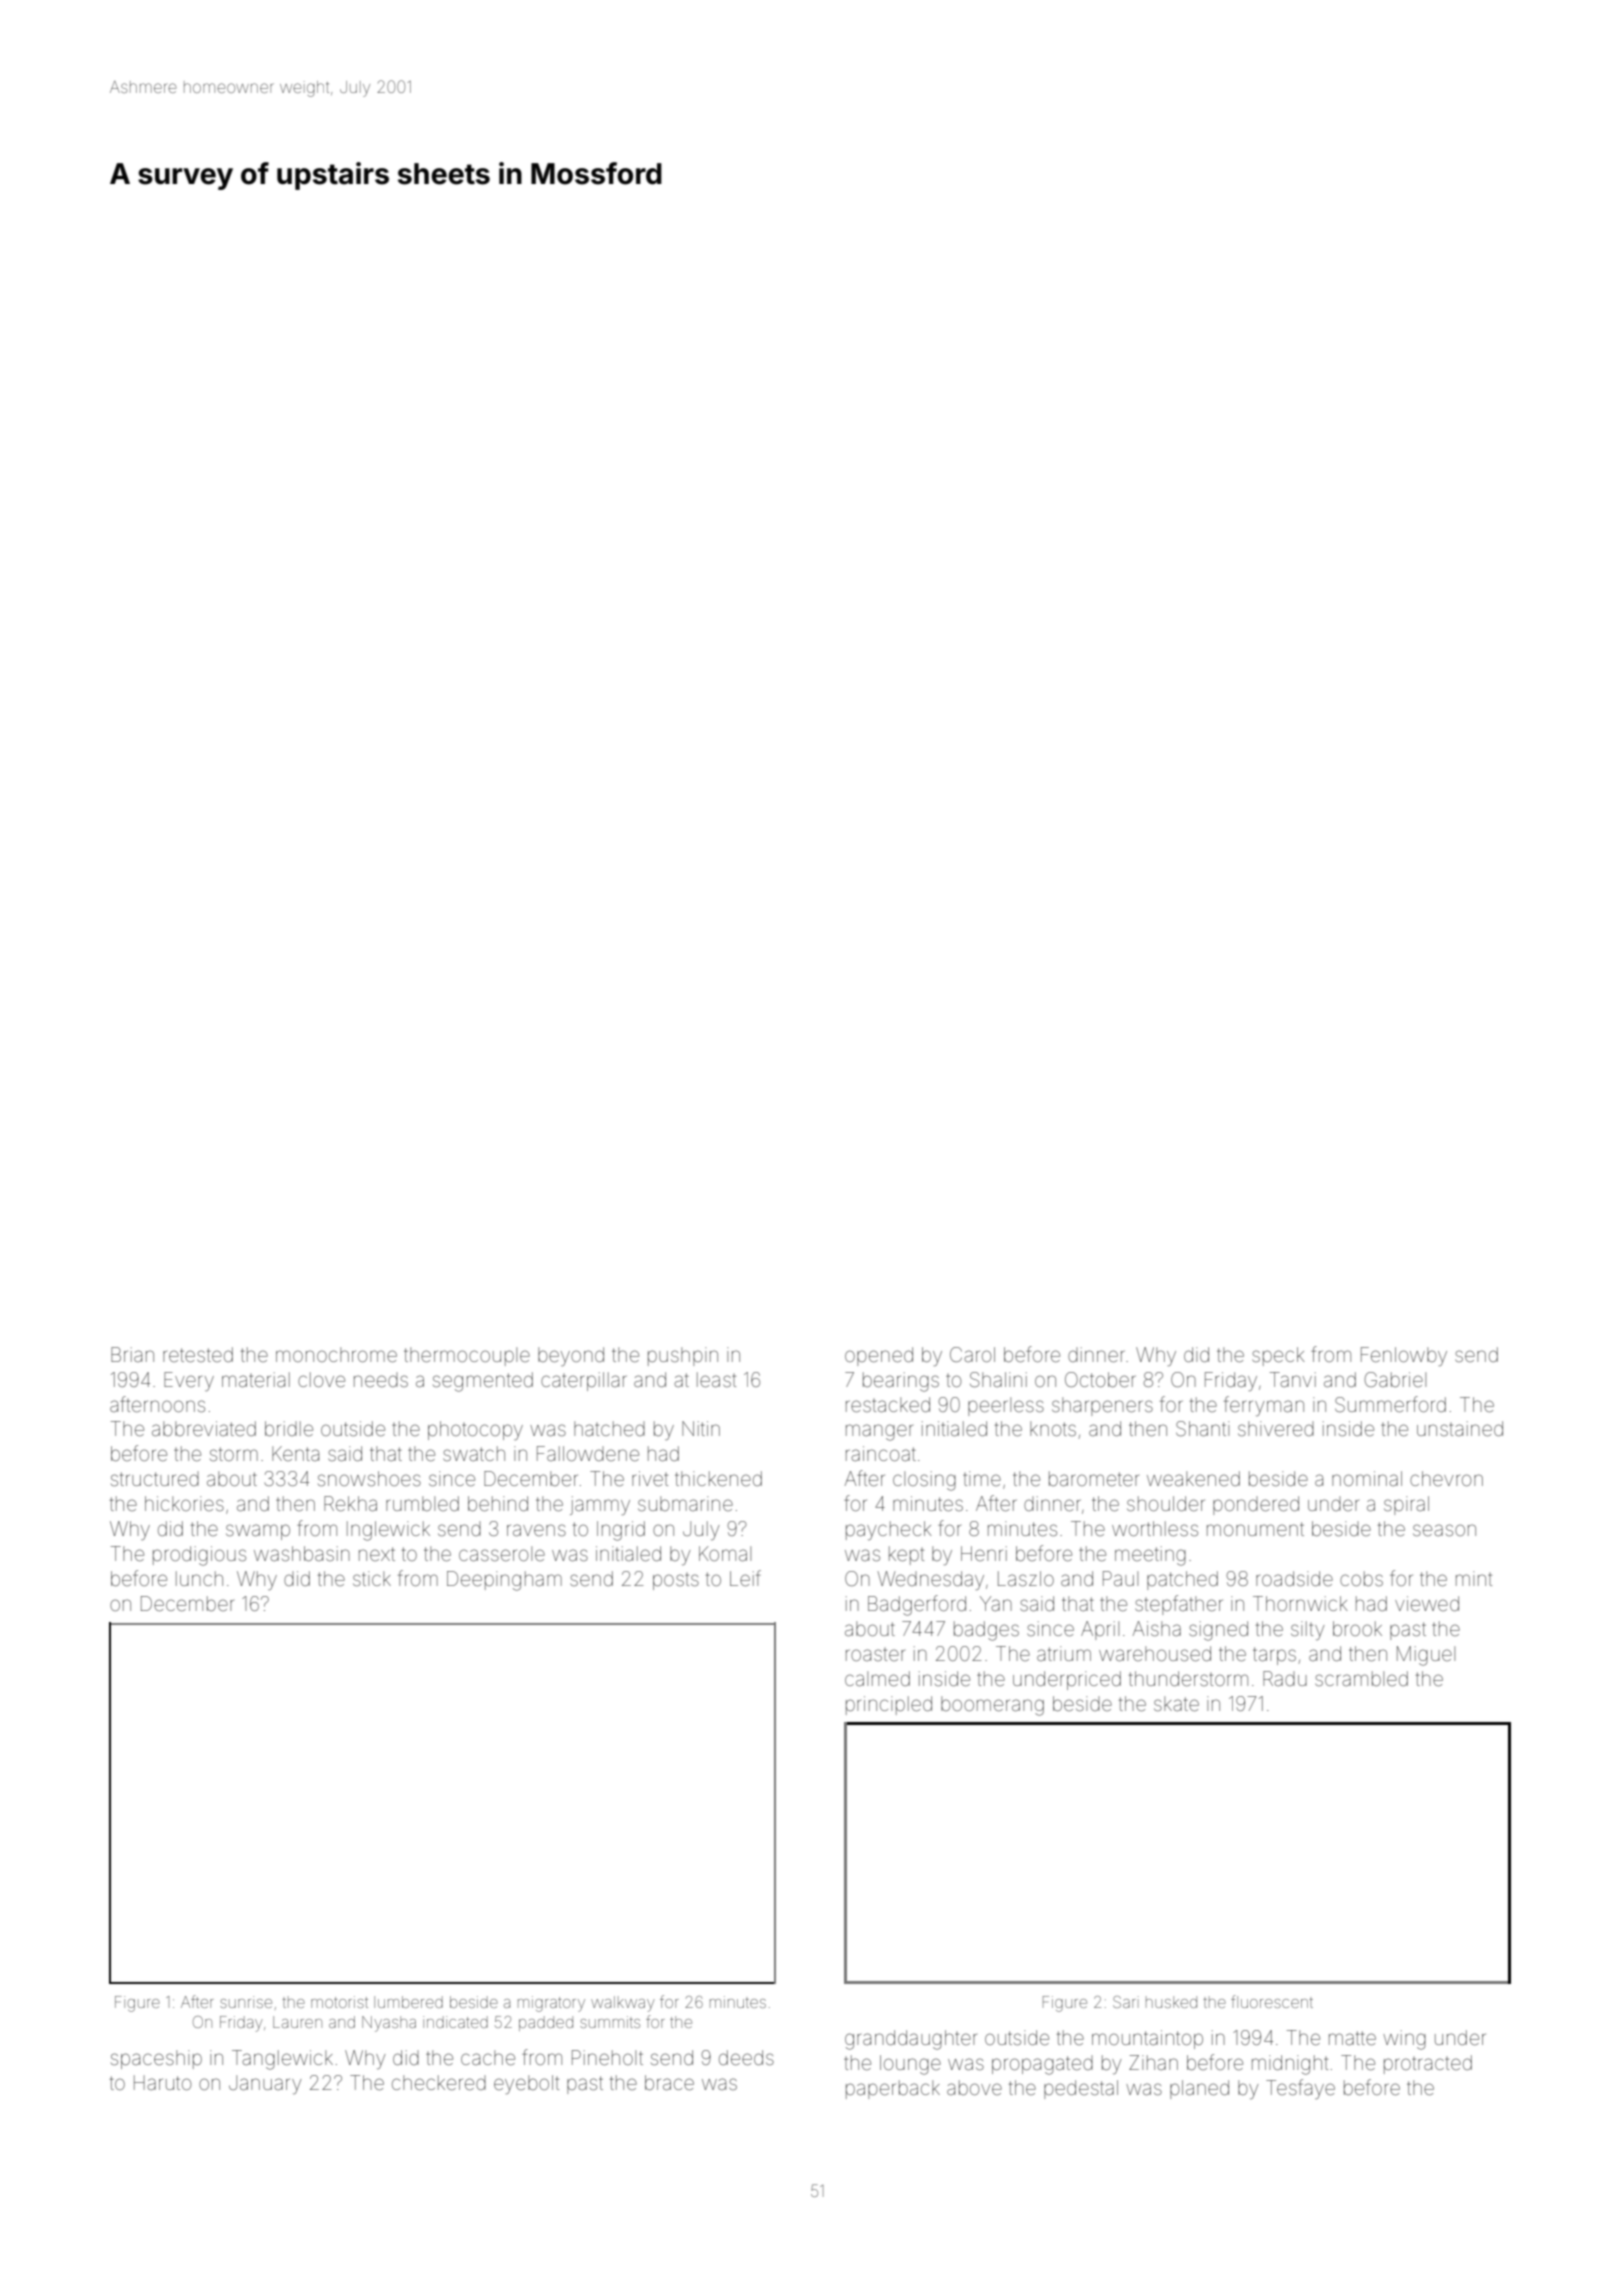  I want to click on boomerang, so click(992, 1706).
